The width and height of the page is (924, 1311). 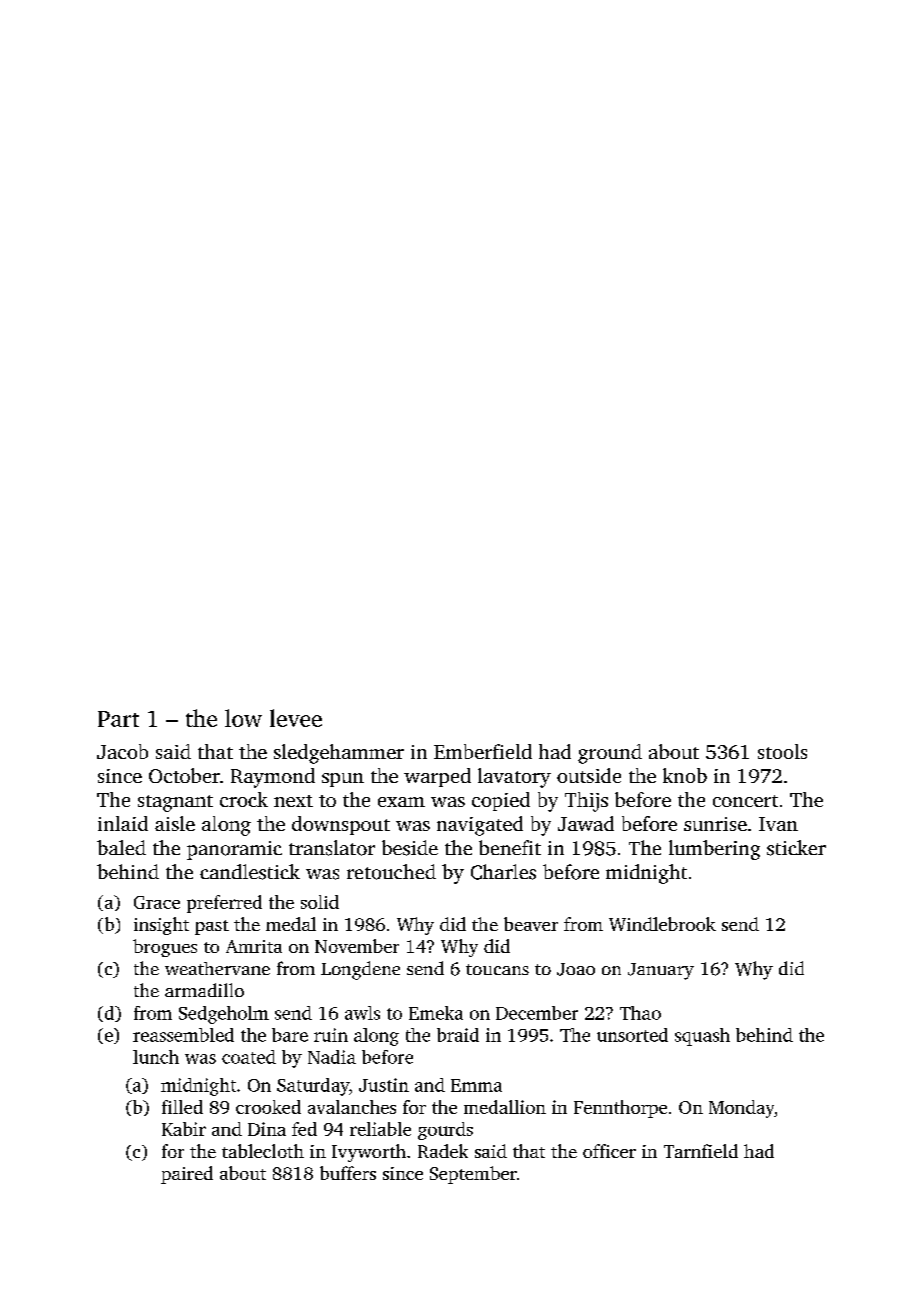 I want to click on unsorted, so click(x=632, y=1035).
